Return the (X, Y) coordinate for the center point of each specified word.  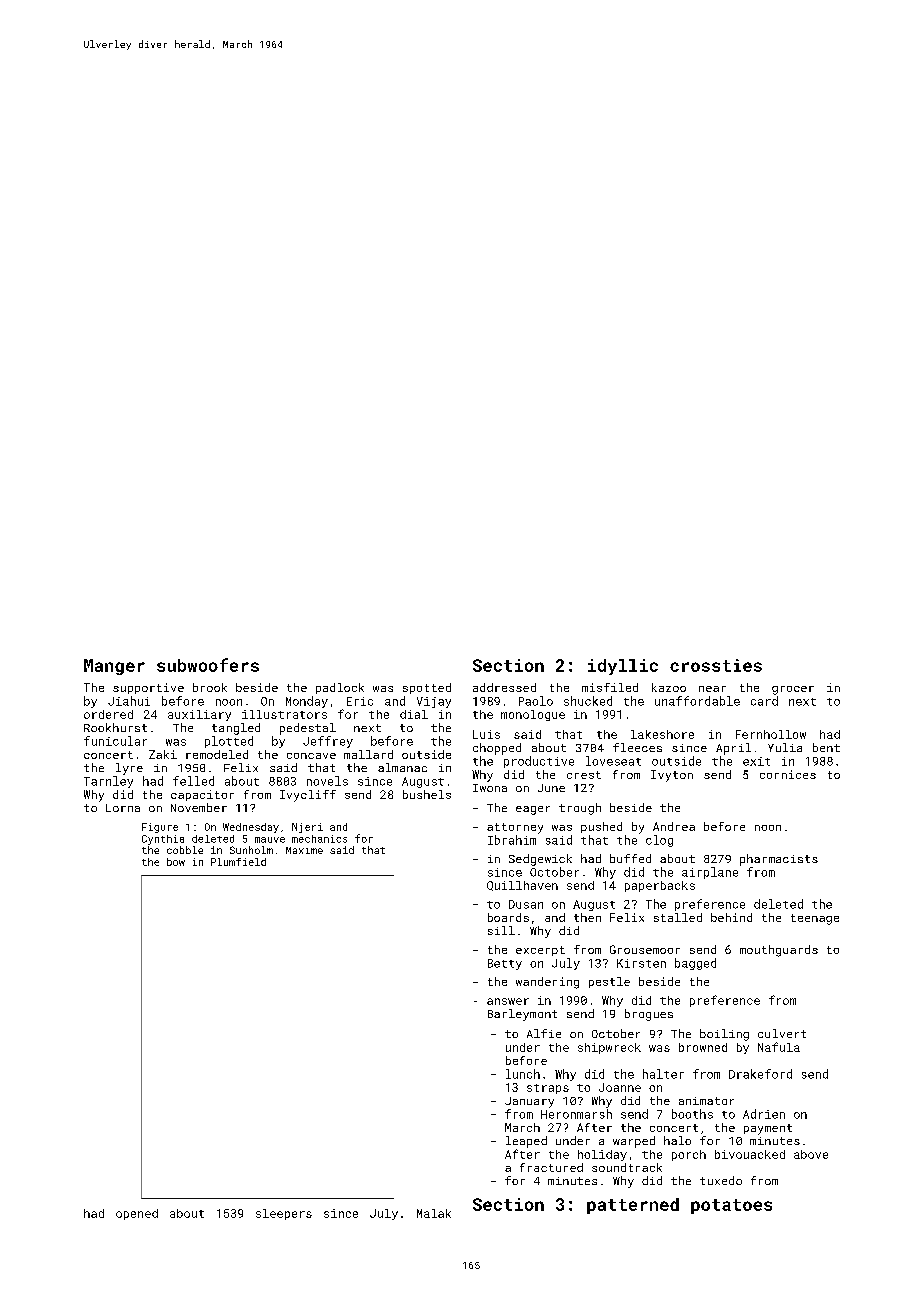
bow (176, 862)
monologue (533, 715)
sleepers (284, 1214)
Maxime (304, 850)
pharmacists (779, 860)
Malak (434, 1213)
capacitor (202, 795)
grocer (793, 690)
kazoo (669, 687)
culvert (782, 1033)
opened (137, 1214)
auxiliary (199, 715)
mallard (368, 754)
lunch (523, 1074)
